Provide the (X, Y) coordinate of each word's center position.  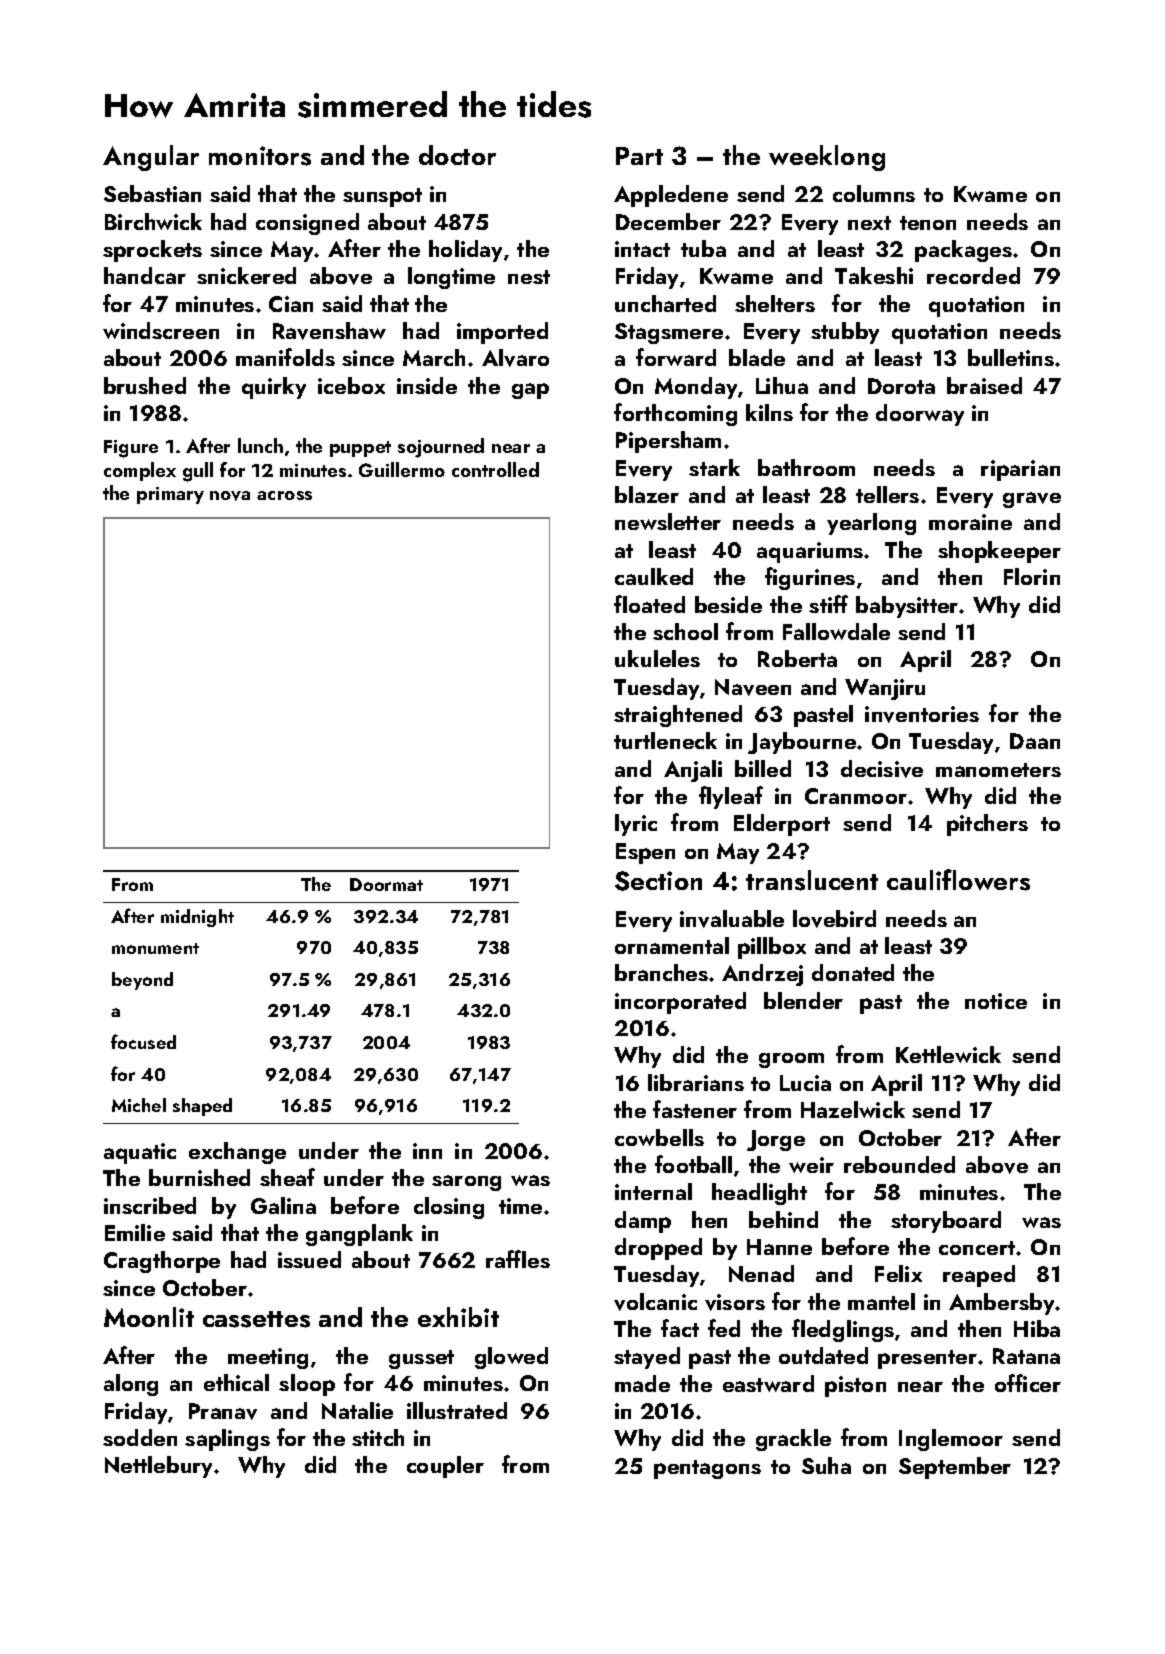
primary (170, 495)
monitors (260, 156)
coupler (445, 1467)
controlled (495, 469)
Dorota (901, 386)
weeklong (827, 158)
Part (639, 156)
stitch (378, 1437)
